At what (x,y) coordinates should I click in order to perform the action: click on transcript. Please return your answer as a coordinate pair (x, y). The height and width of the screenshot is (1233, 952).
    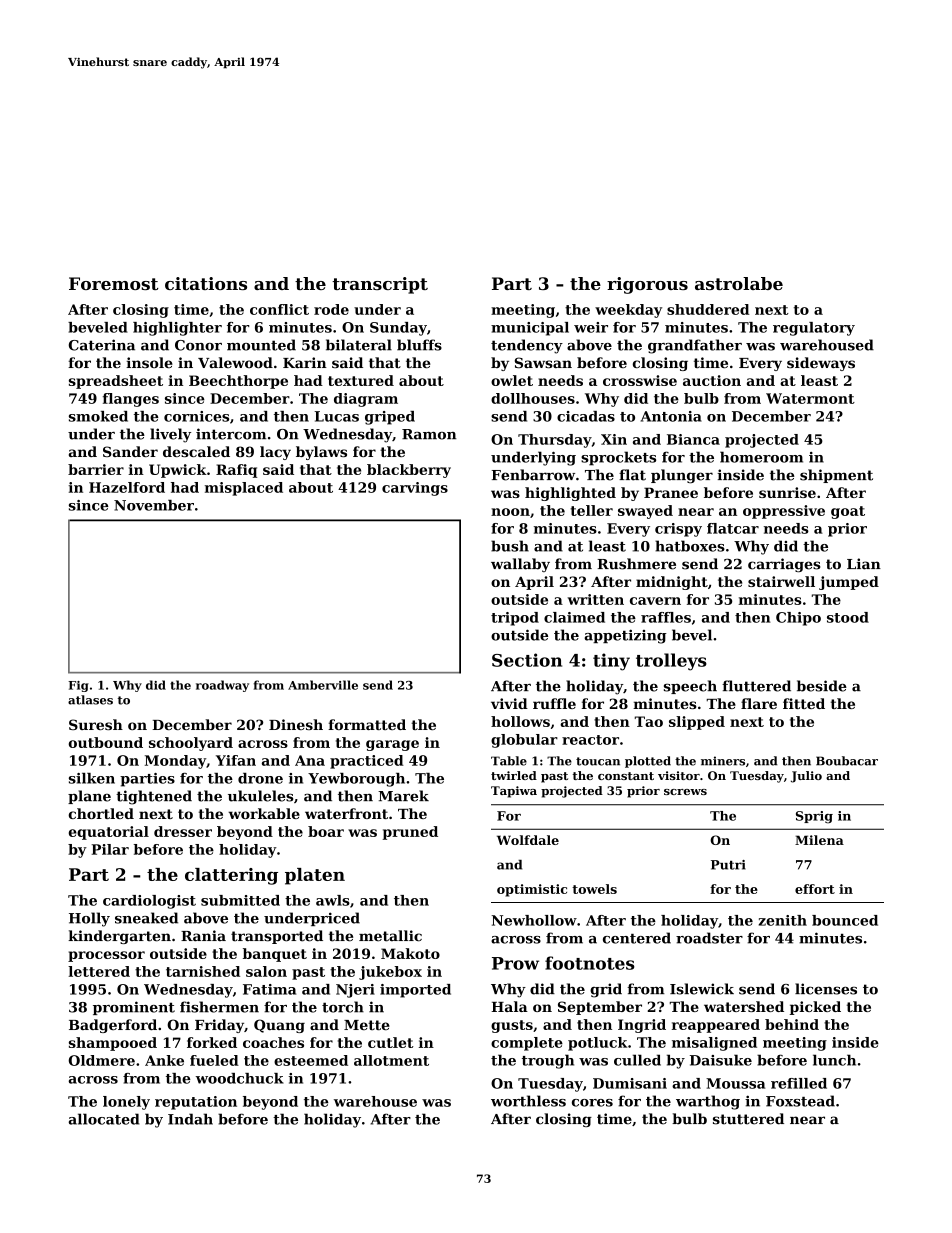
    Looking at the image, I should click on (380, 285).
